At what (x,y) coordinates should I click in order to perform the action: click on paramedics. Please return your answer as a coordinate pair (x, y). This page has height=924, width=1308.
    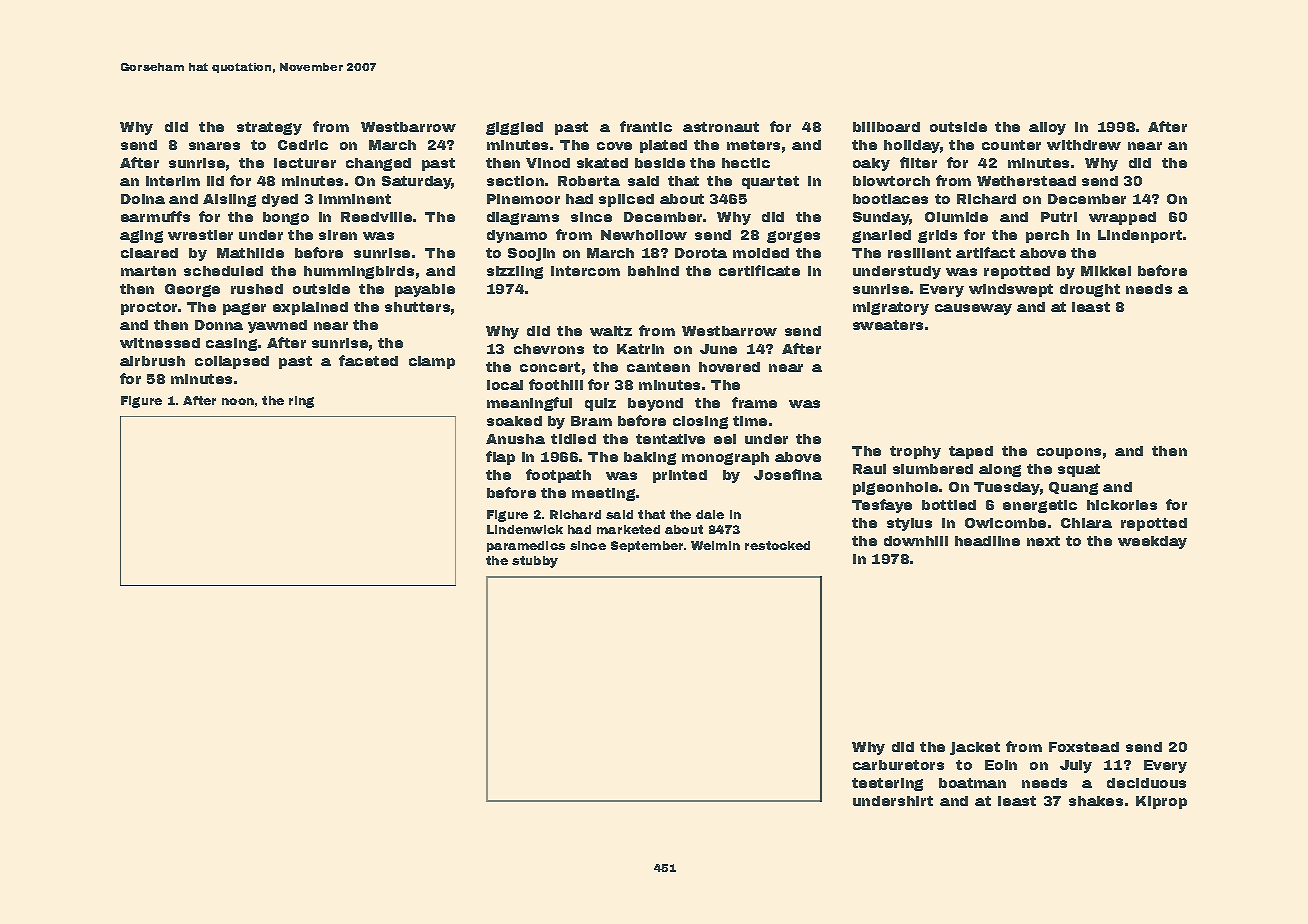
    Looking at the image, I should click on (526, 546).
